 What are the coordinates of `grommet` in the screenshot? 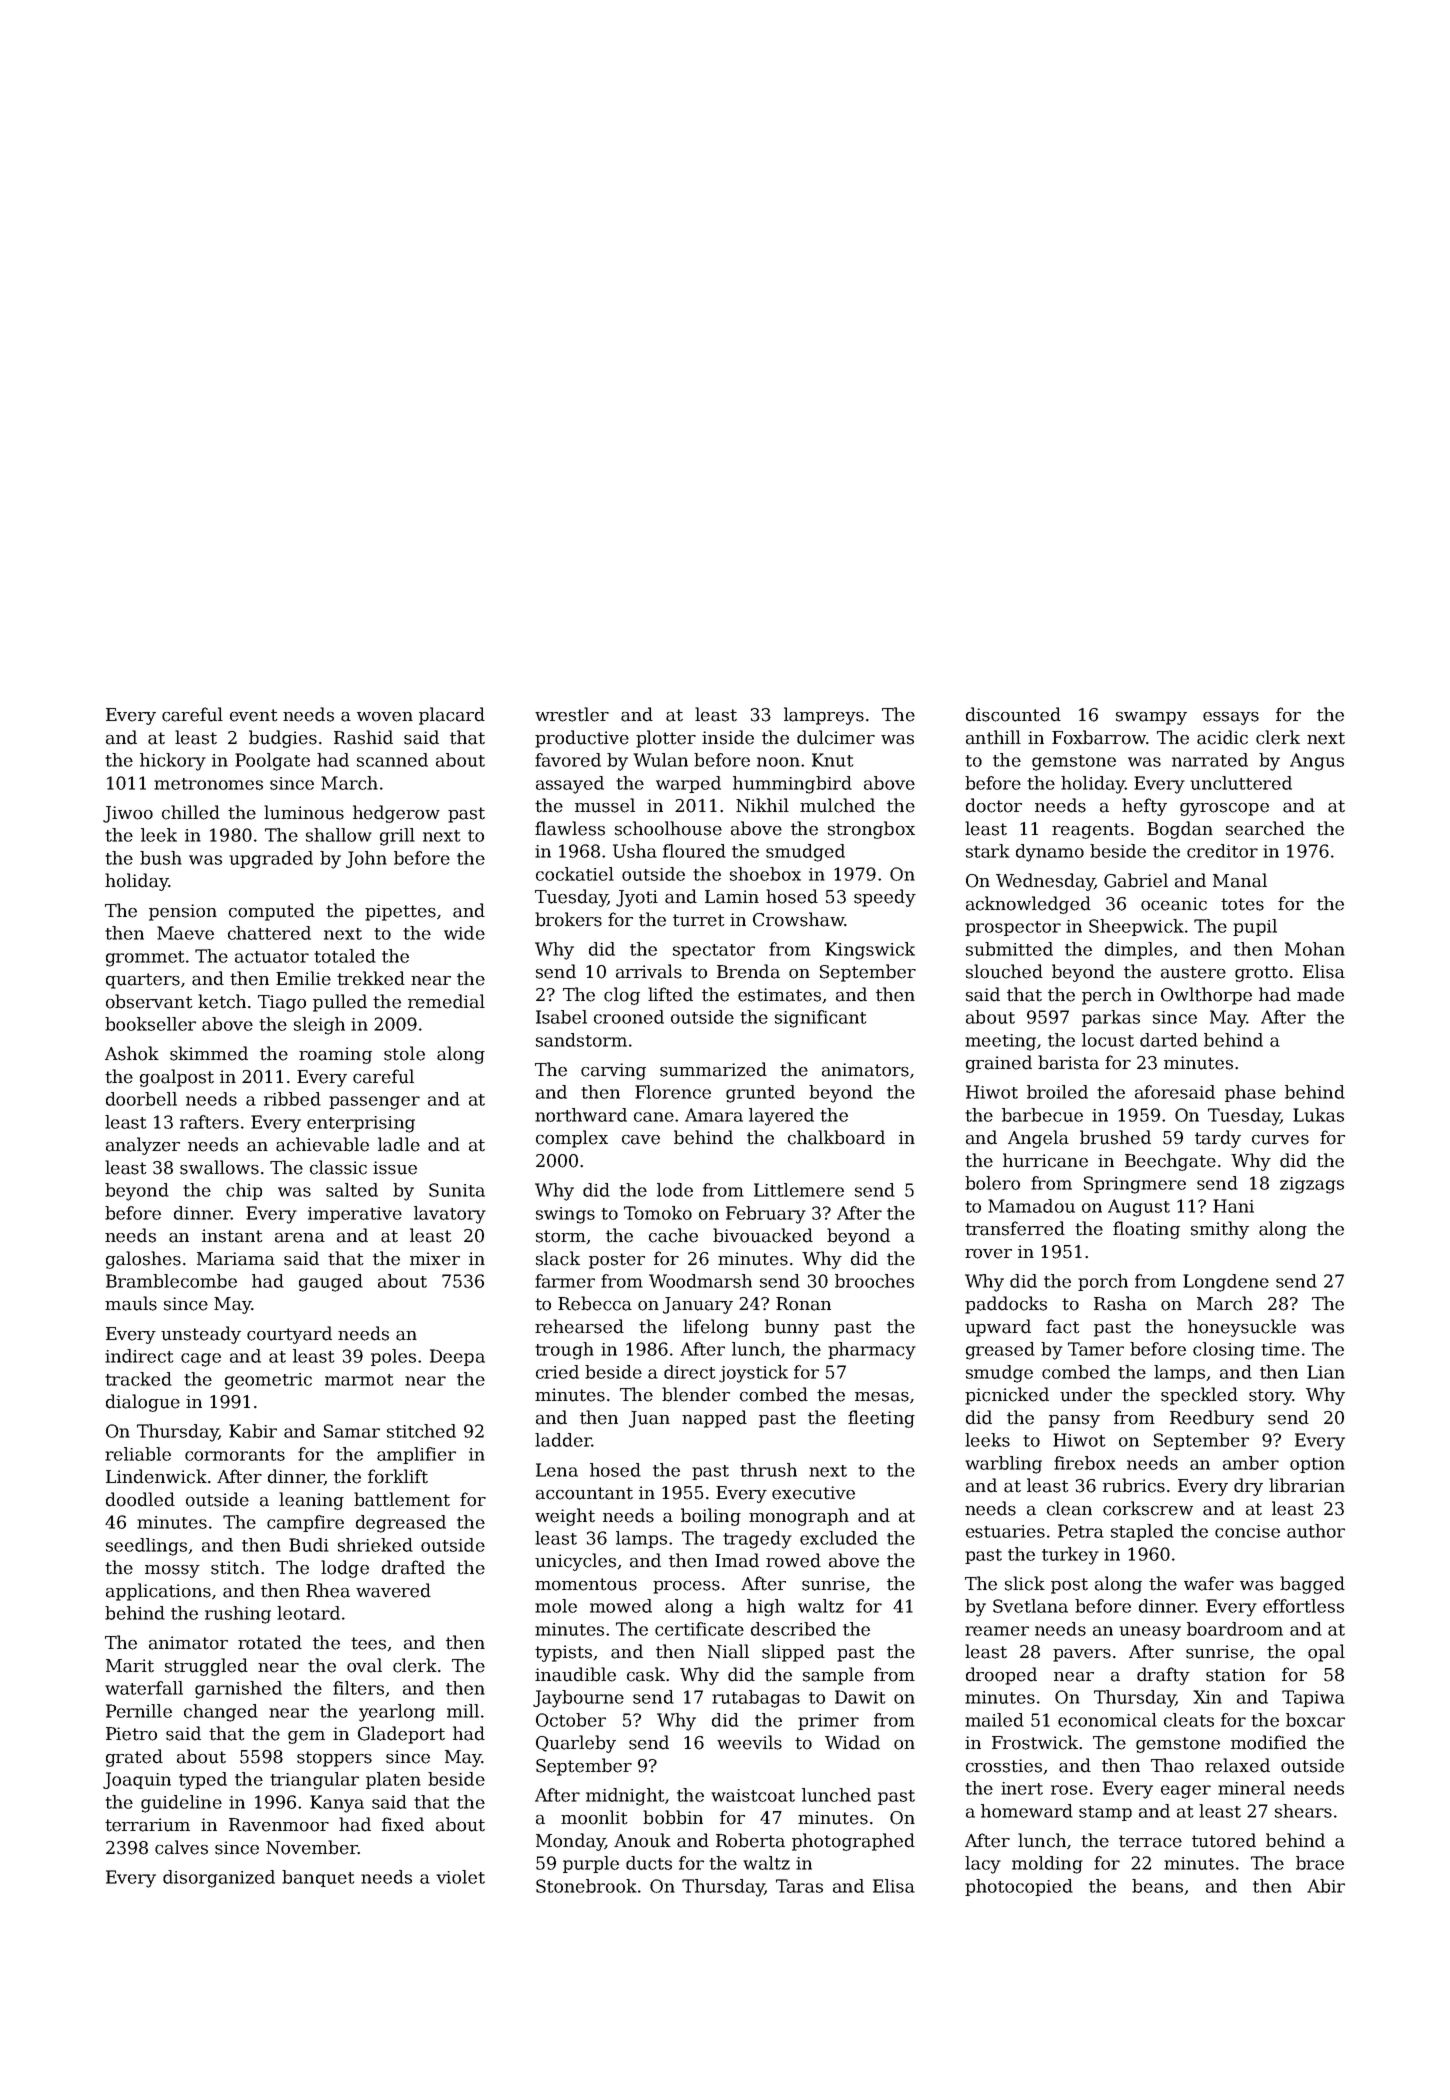 It's located at (145, 959).
